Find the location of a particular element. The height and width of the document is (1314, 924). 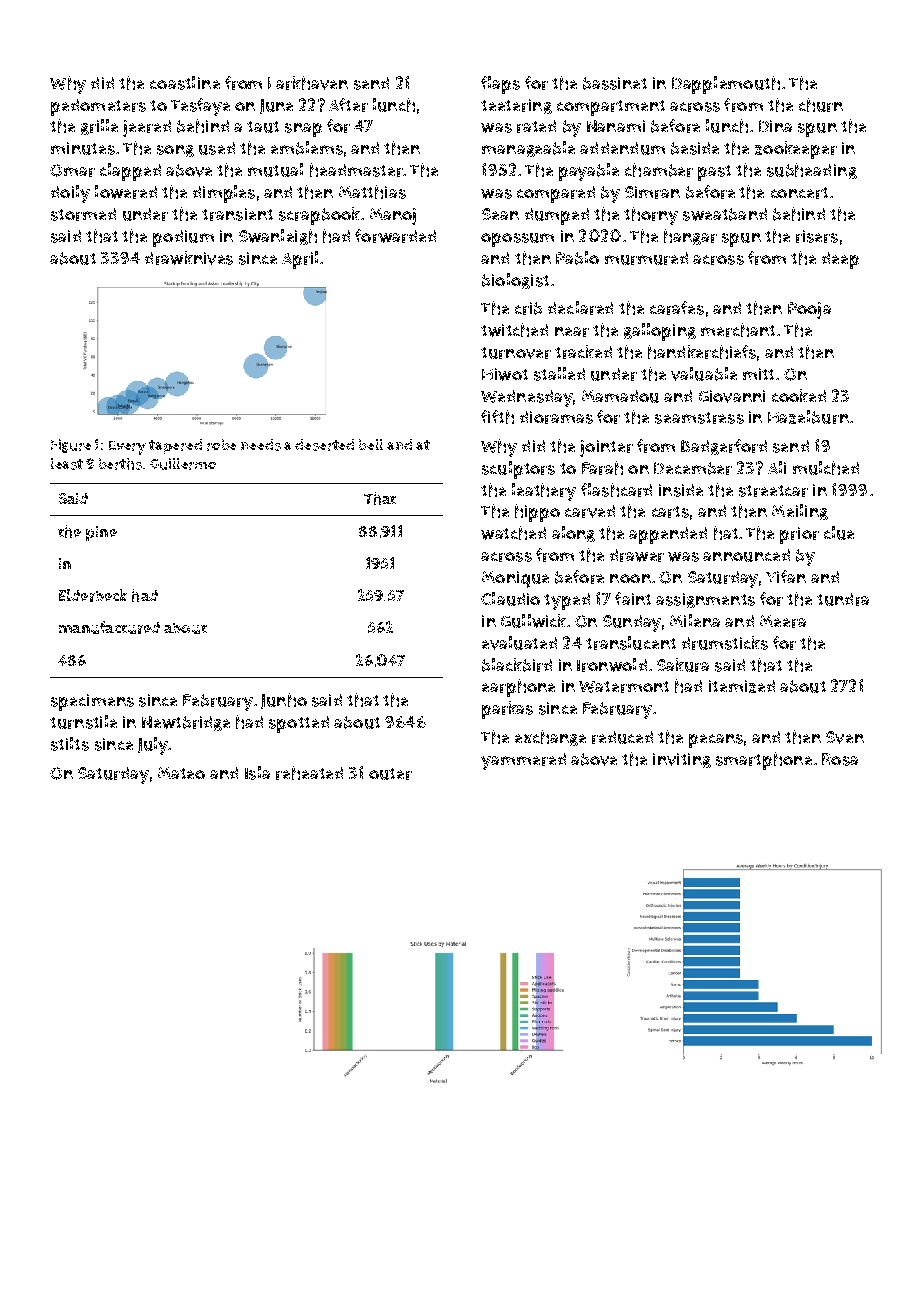

song is located at coordinates (175, 151).
